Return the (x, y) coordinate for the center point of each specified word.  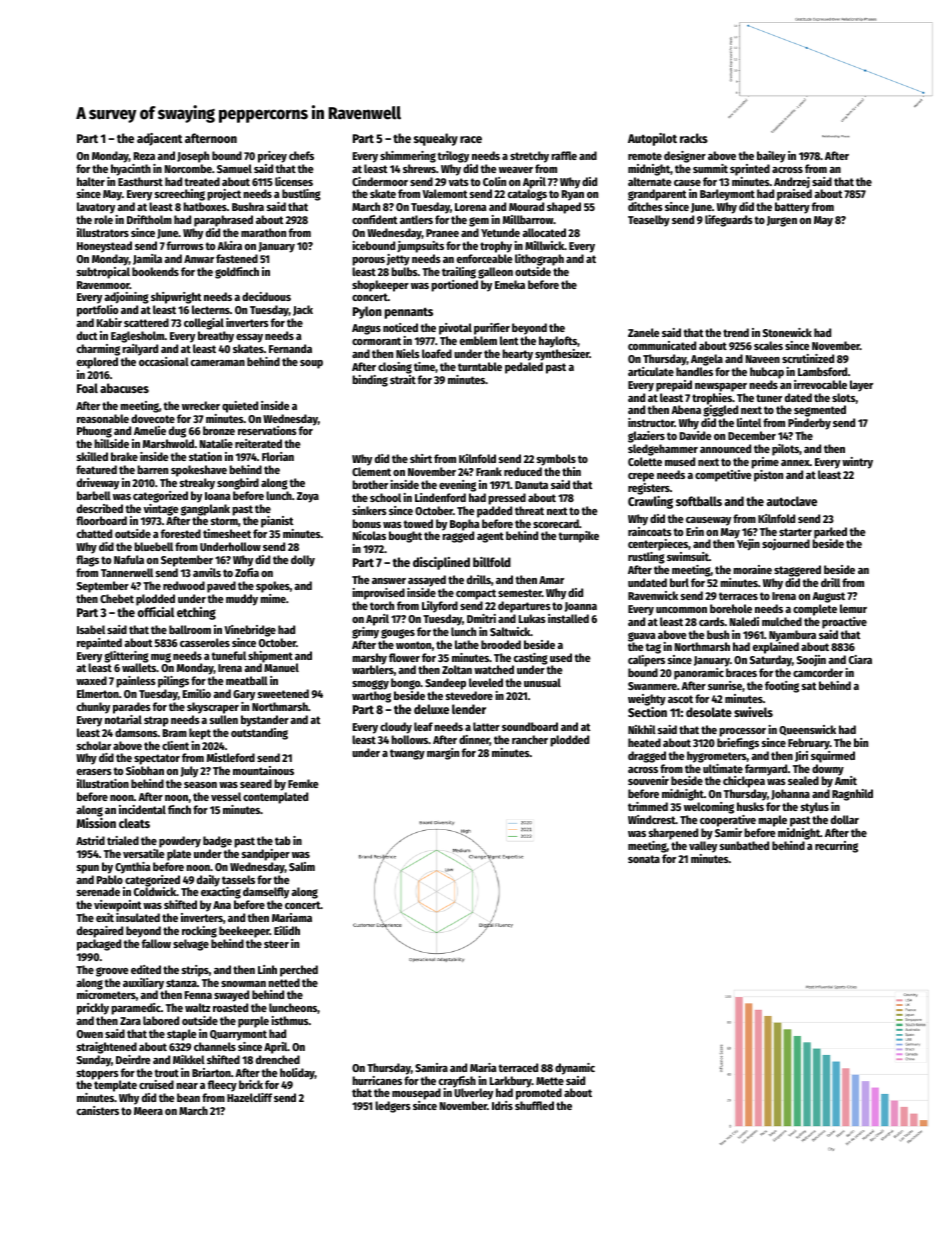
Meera (148, 1111)
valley (703, 847)
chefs (301, 155)
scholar (94, 745)
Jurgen (782, 221)
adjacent (159, 139)
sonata (644, 859)
